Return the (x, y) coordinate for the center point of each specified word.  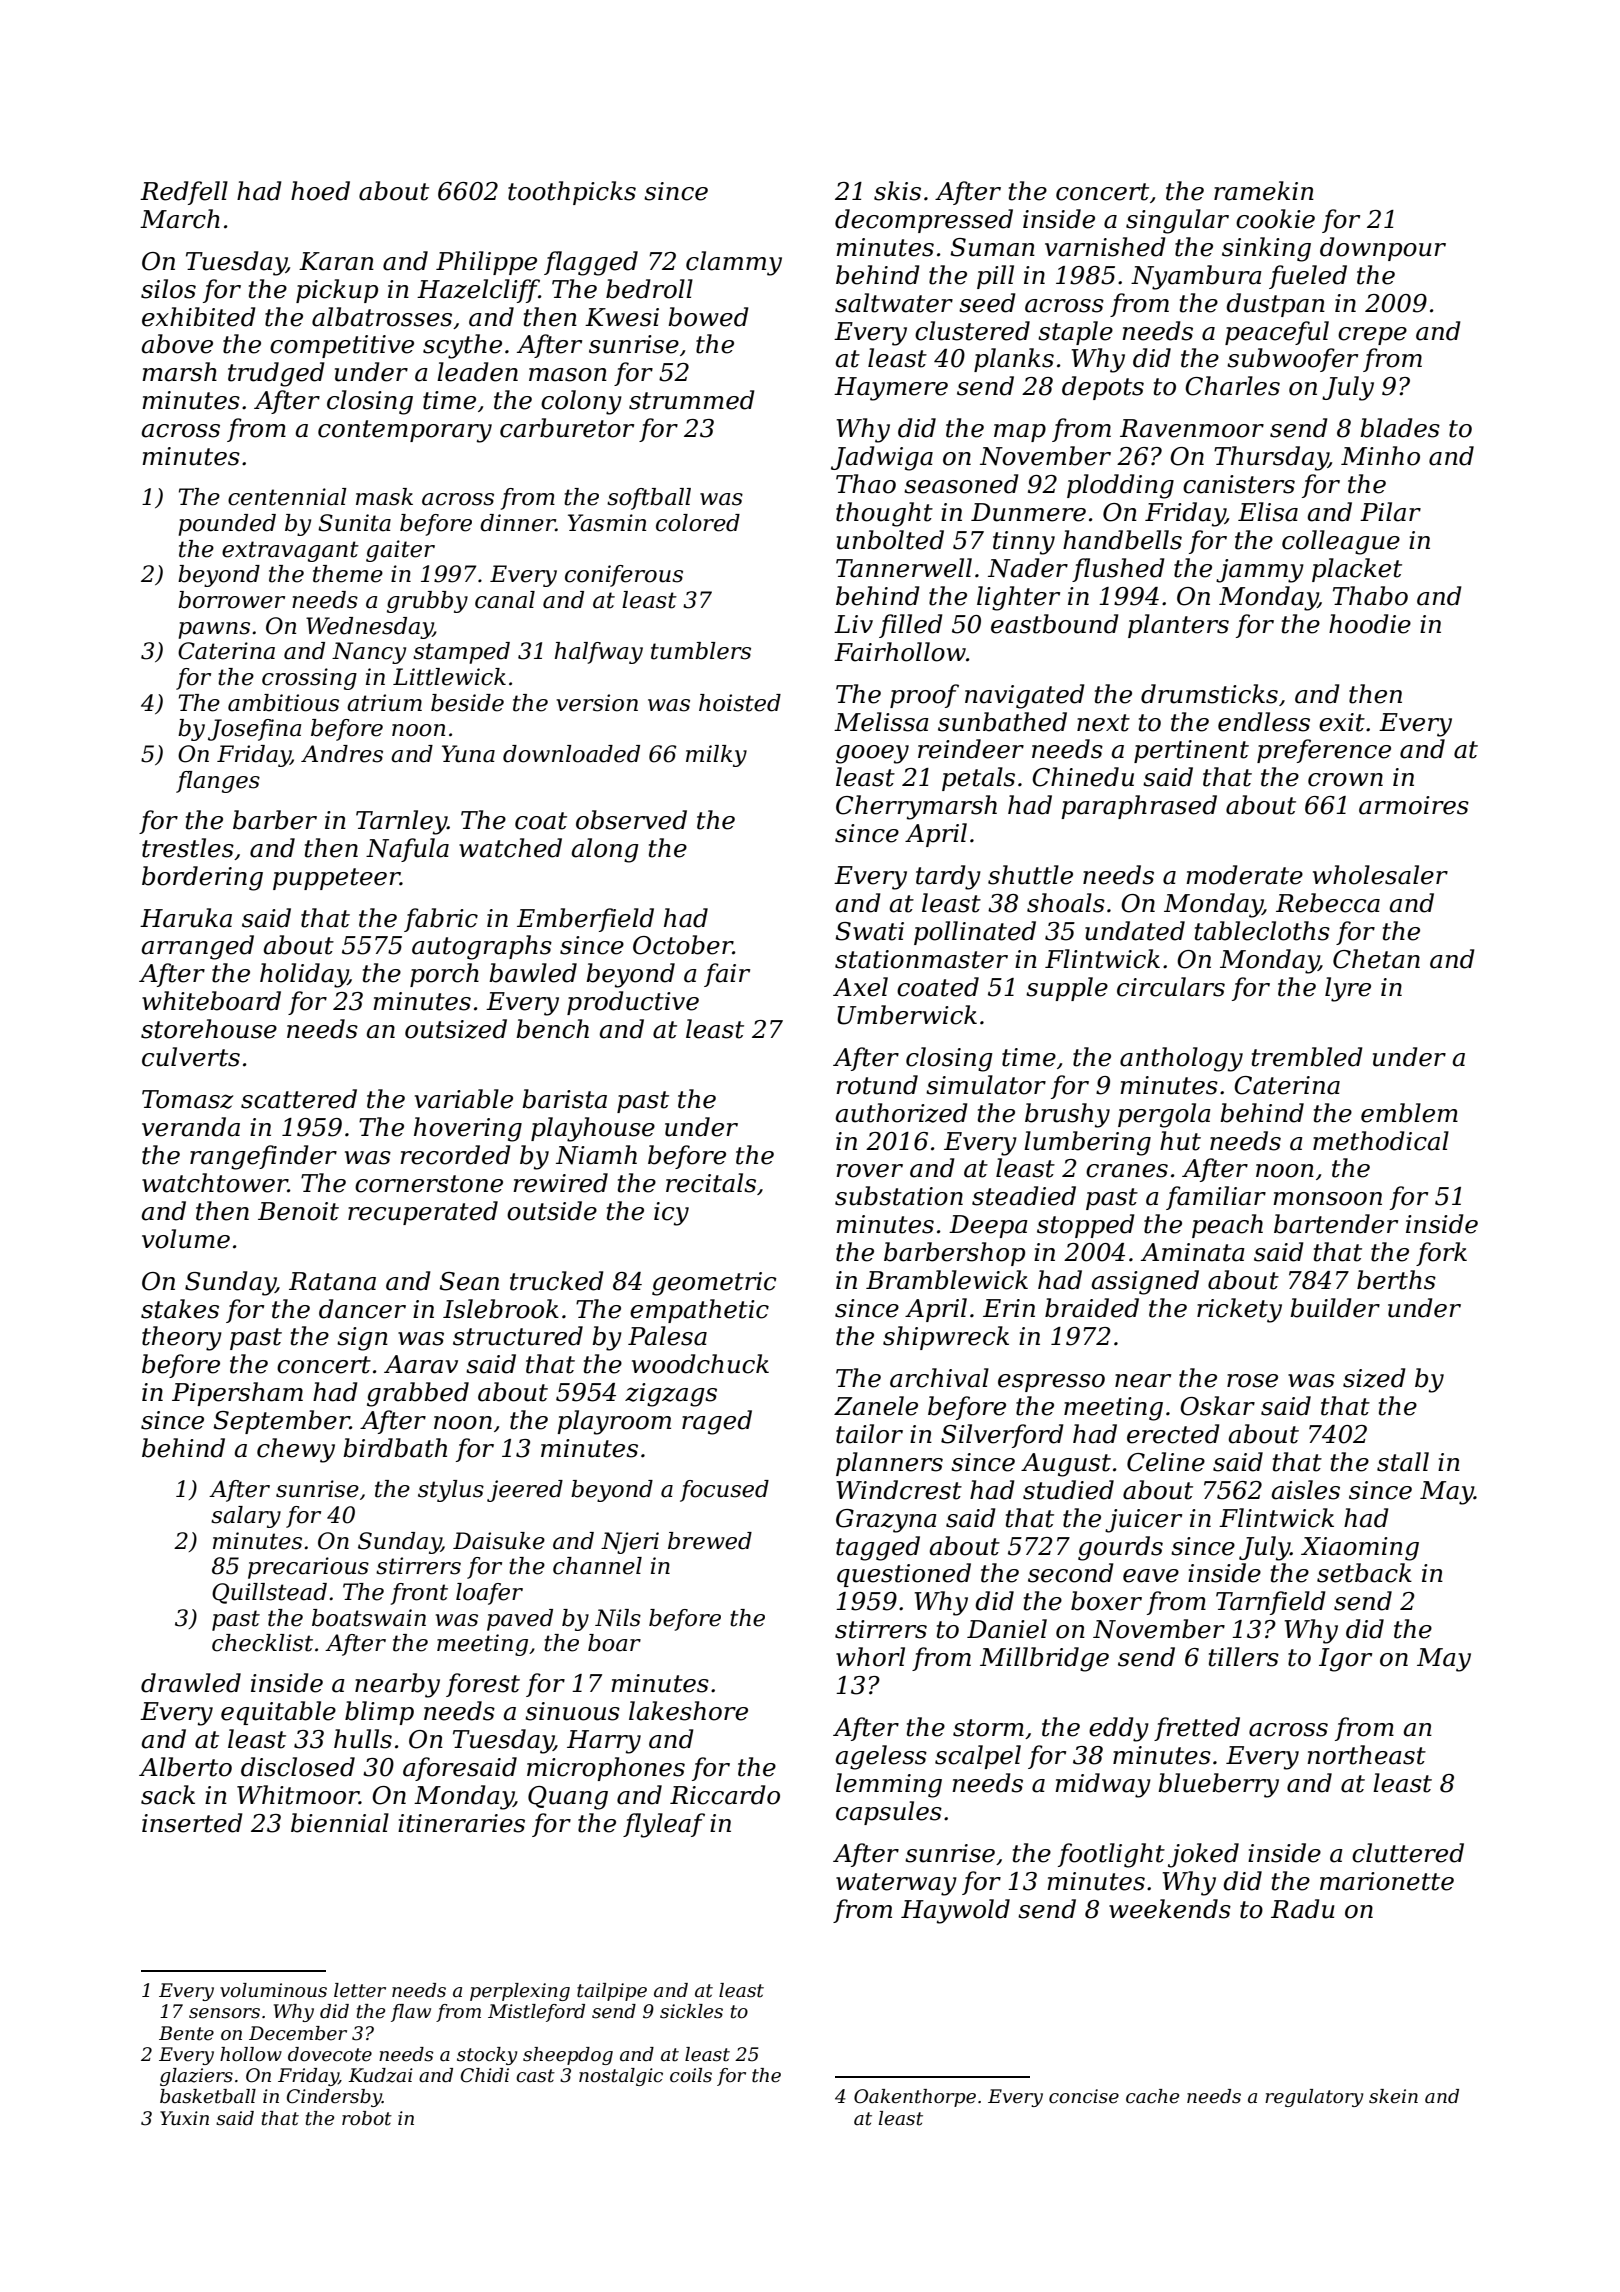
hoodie (1370, 624)
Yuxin (184, 2118)
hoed (320, 191)
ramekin (1264, 191)
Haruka (186, 918)
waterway (896, 1884)
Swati (869, 931)
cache (1152, 2096)
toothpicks (572, 193)
